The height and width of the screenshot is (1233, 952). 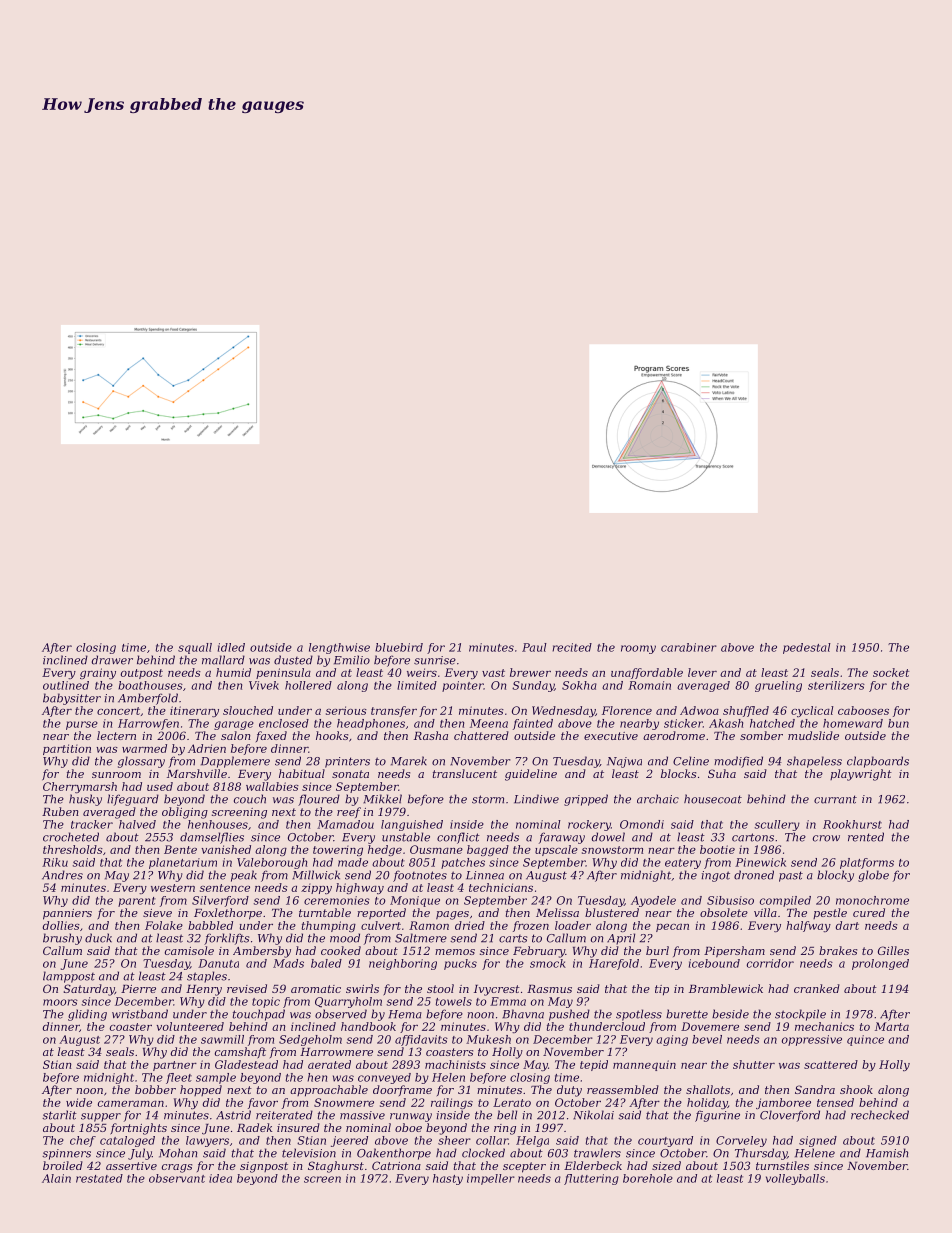 I want to click on Marek, so click(x=409, y=761).
